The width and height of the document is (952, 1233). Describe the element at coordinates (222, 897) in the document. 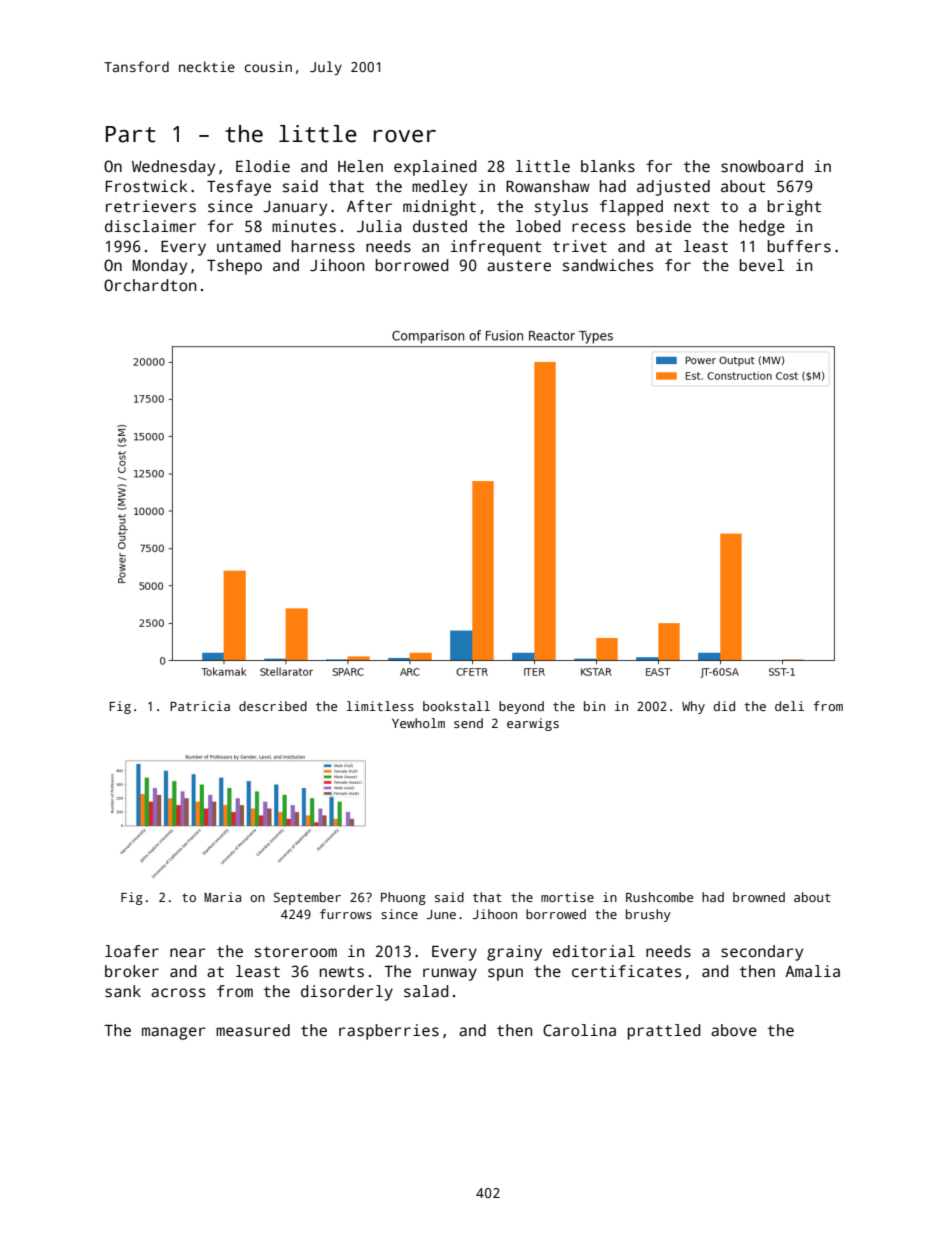

I see `Maria` at that location.
